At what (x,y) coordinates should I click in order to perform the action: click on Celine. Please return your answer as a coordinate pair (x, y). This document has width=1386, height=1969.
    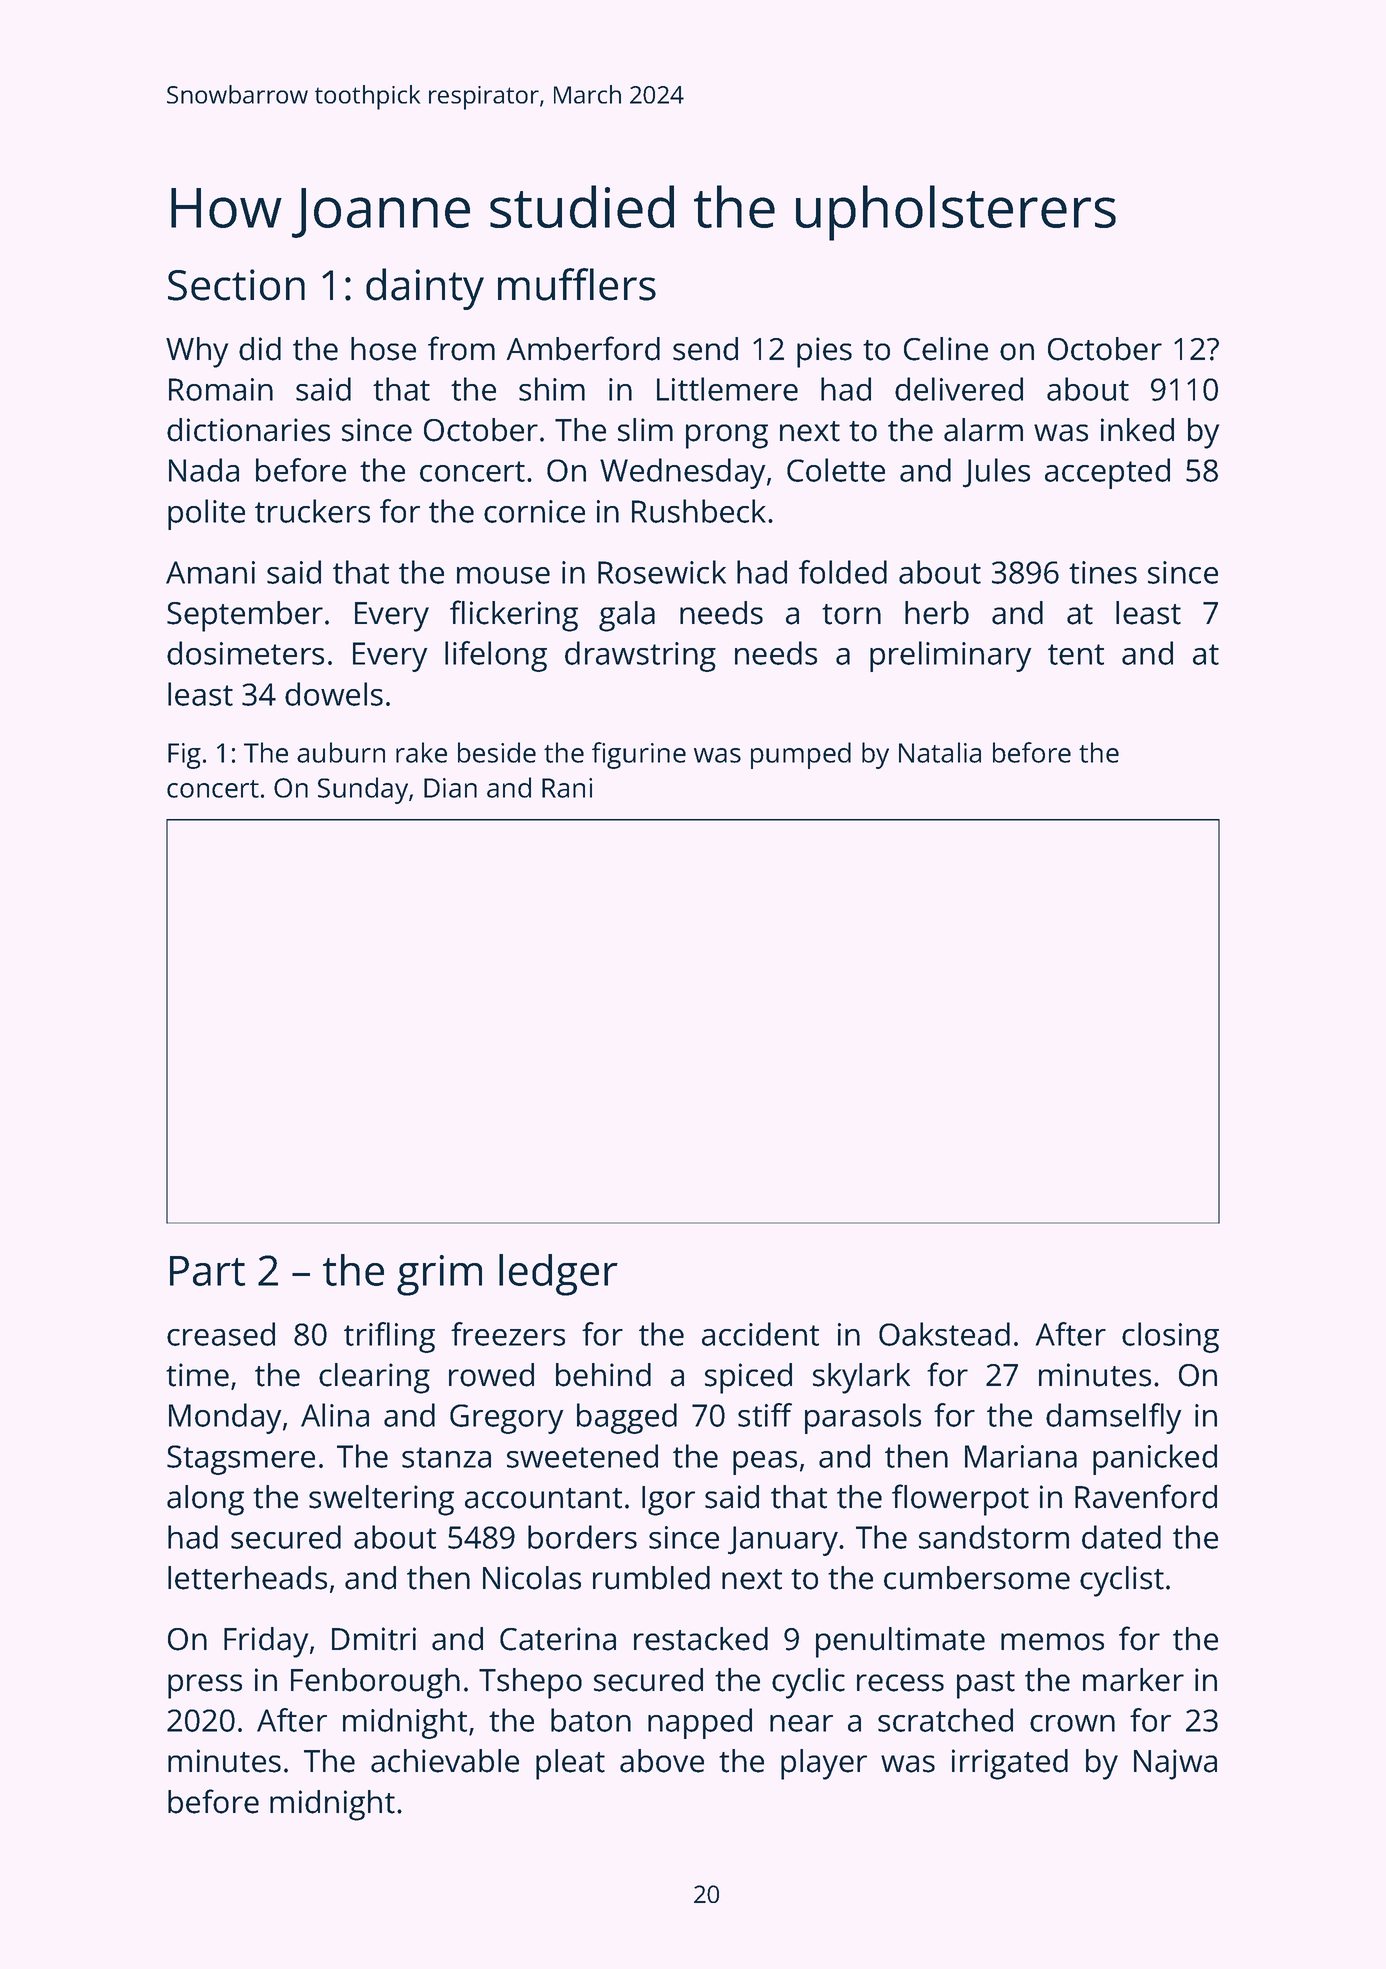
    Looking at the image, I should click on (946, 349).
